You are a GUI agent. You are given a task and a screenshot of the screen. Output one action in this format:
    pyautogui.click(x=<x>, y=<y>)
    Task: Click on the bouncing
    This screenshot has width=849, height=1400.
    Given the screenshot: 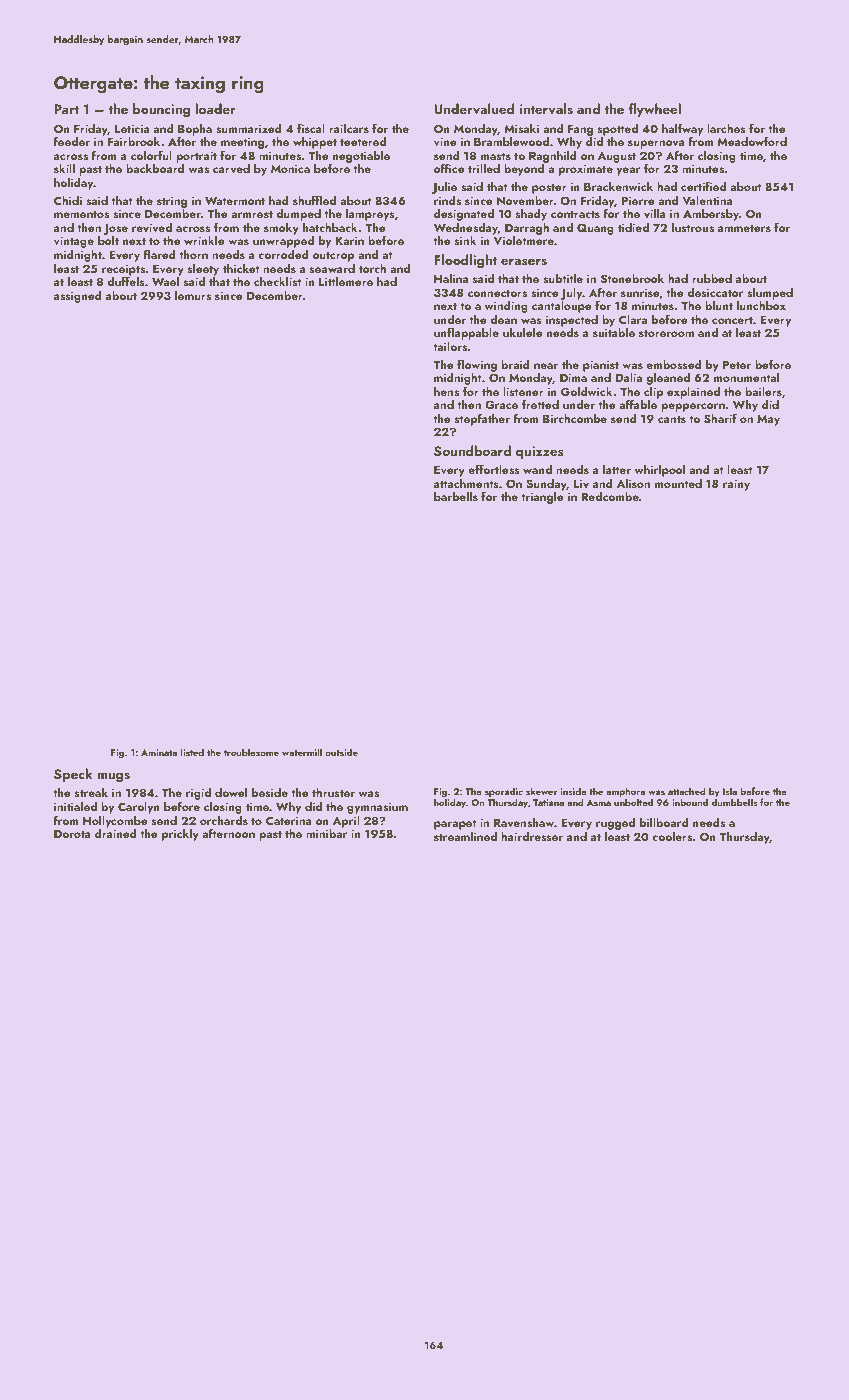 What is the action you would take?
    pyautogui.click(x=161, y=110)
